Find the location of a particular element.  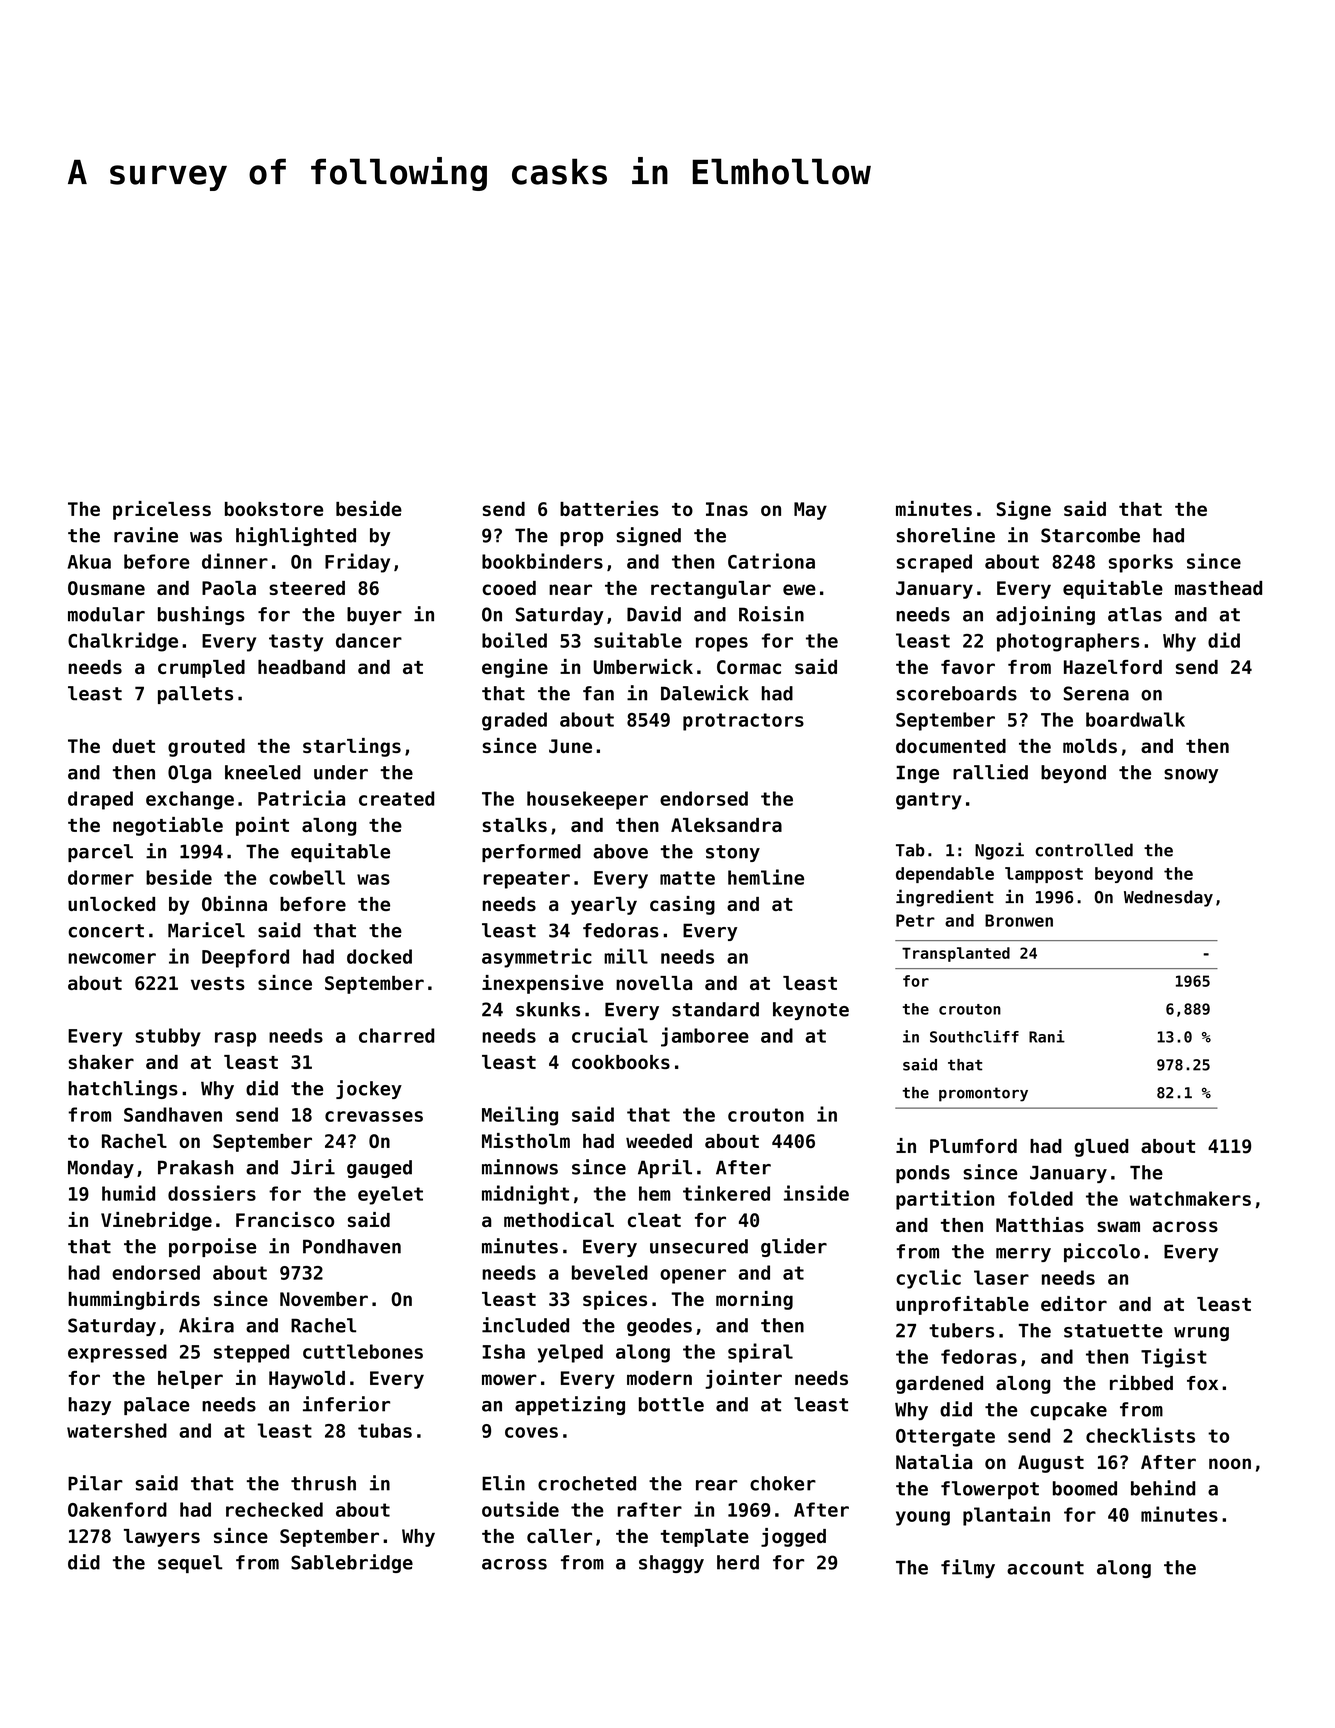

duet is located at coordinates (133, 746).
